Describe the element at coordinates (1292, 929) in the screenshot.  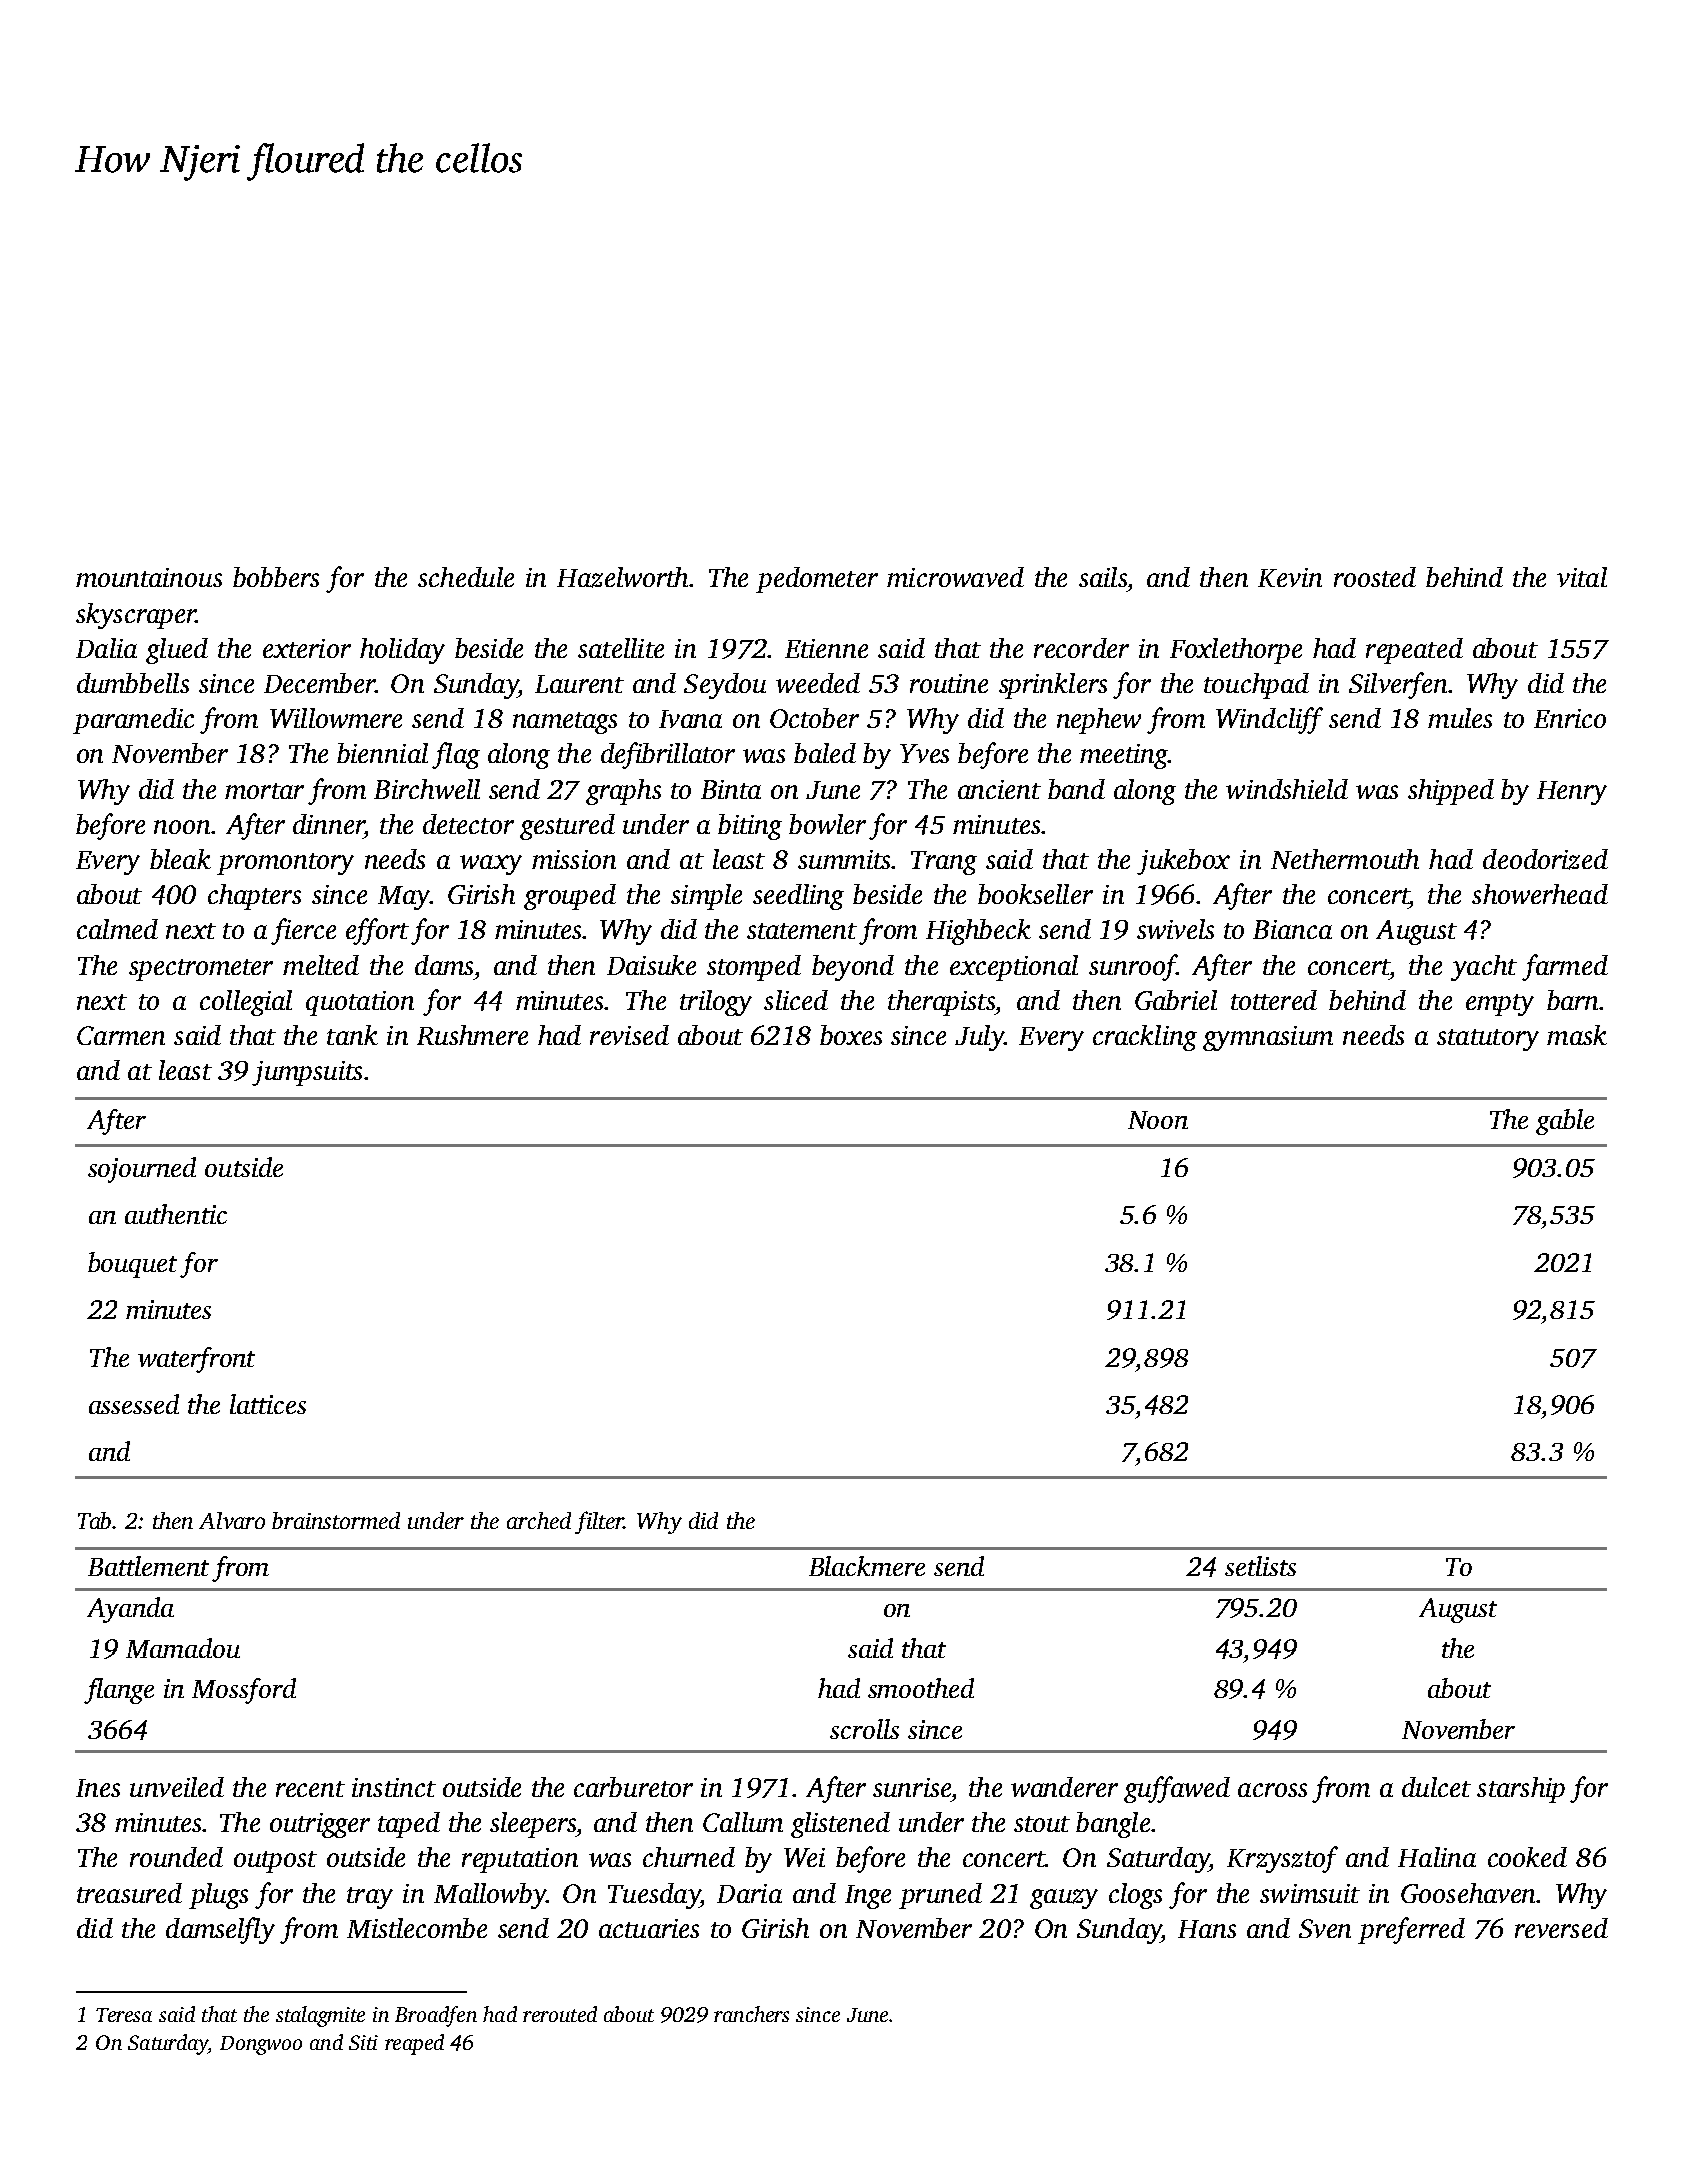
I see `Bianca` at that location.
